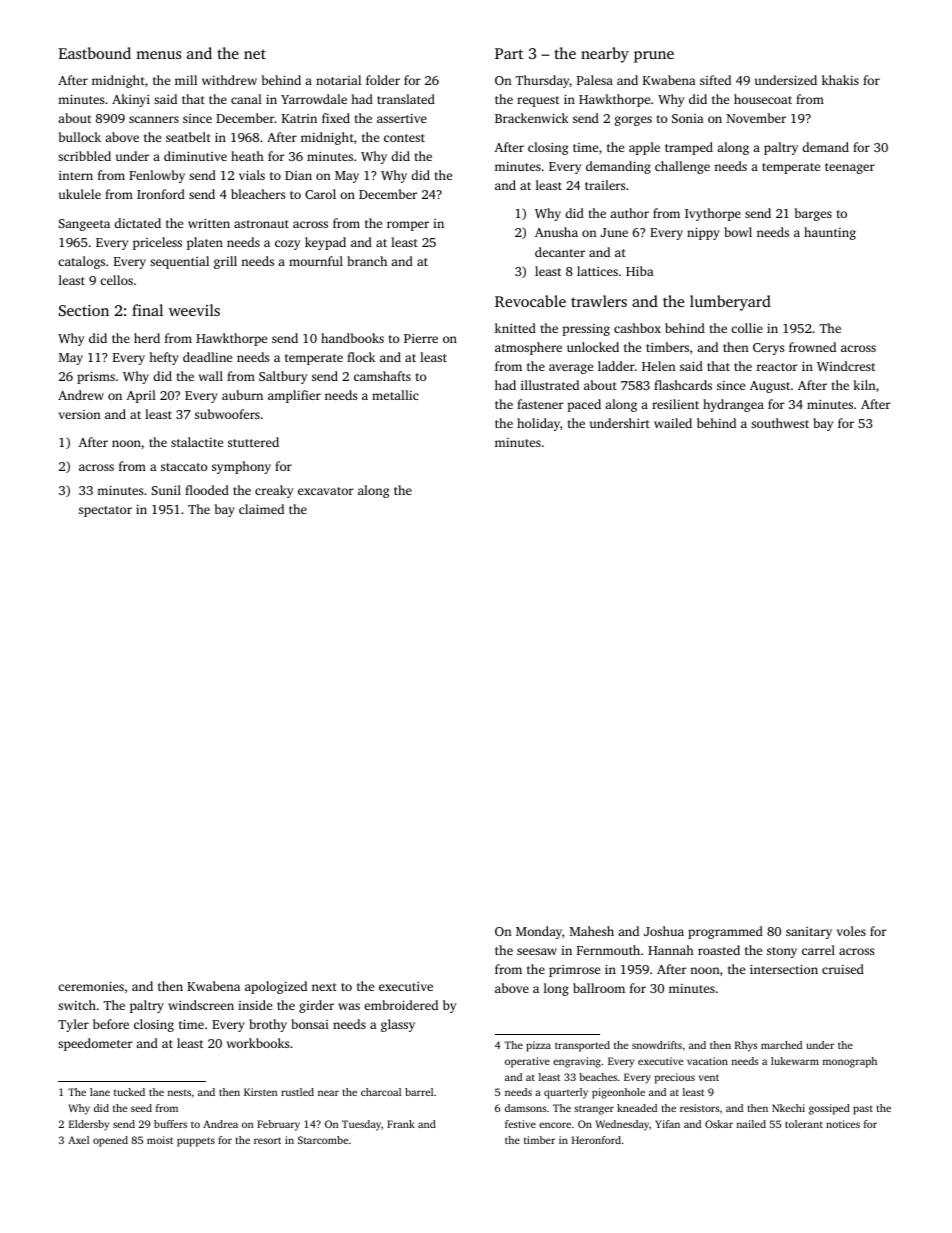 This screenshot has height=1233, width=952. Describe the element at coordinates (850, 168) in the screenshot. I see `teenager` at that location.
